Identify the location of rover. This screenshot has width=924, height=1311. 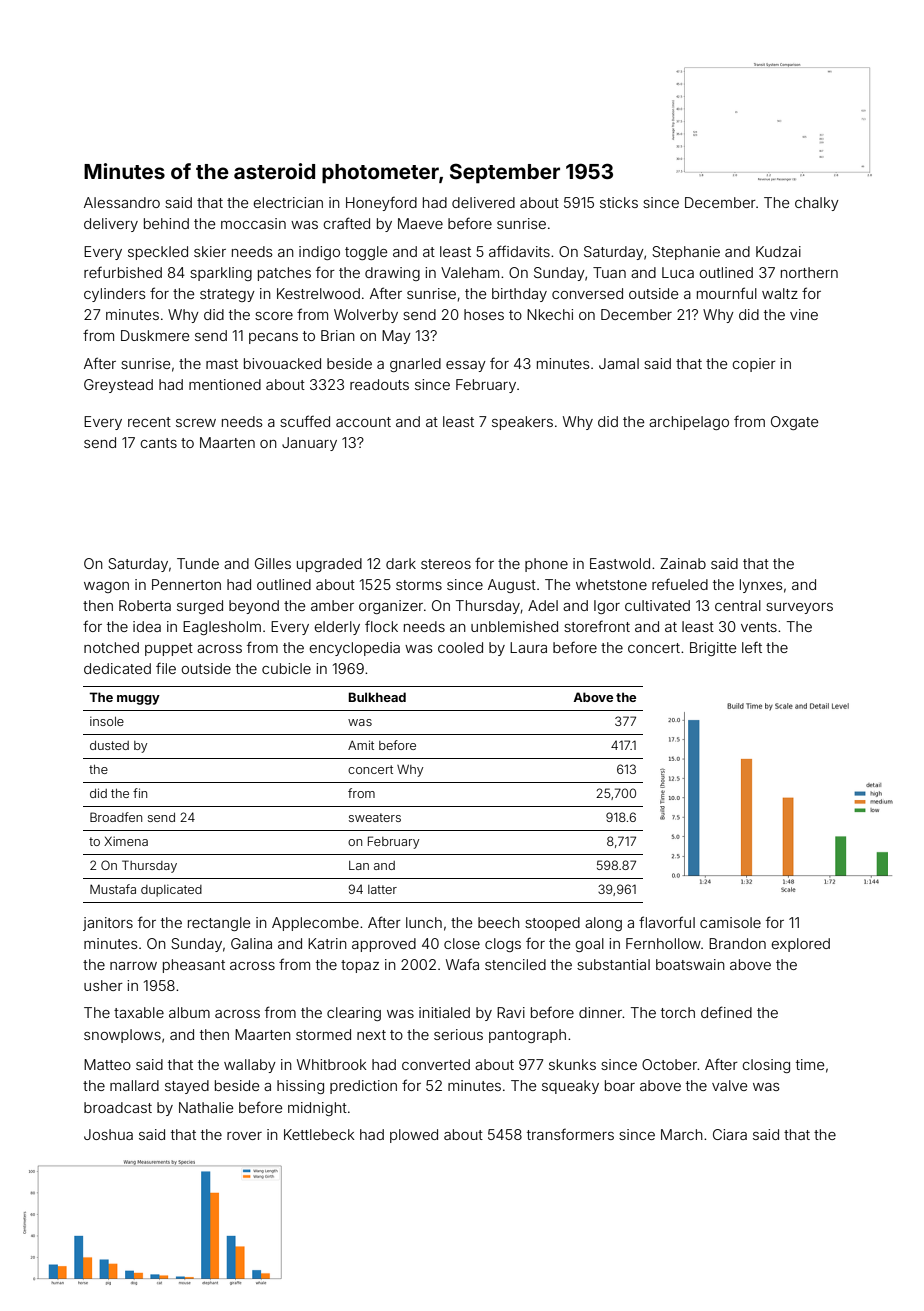
(244, 1136).
